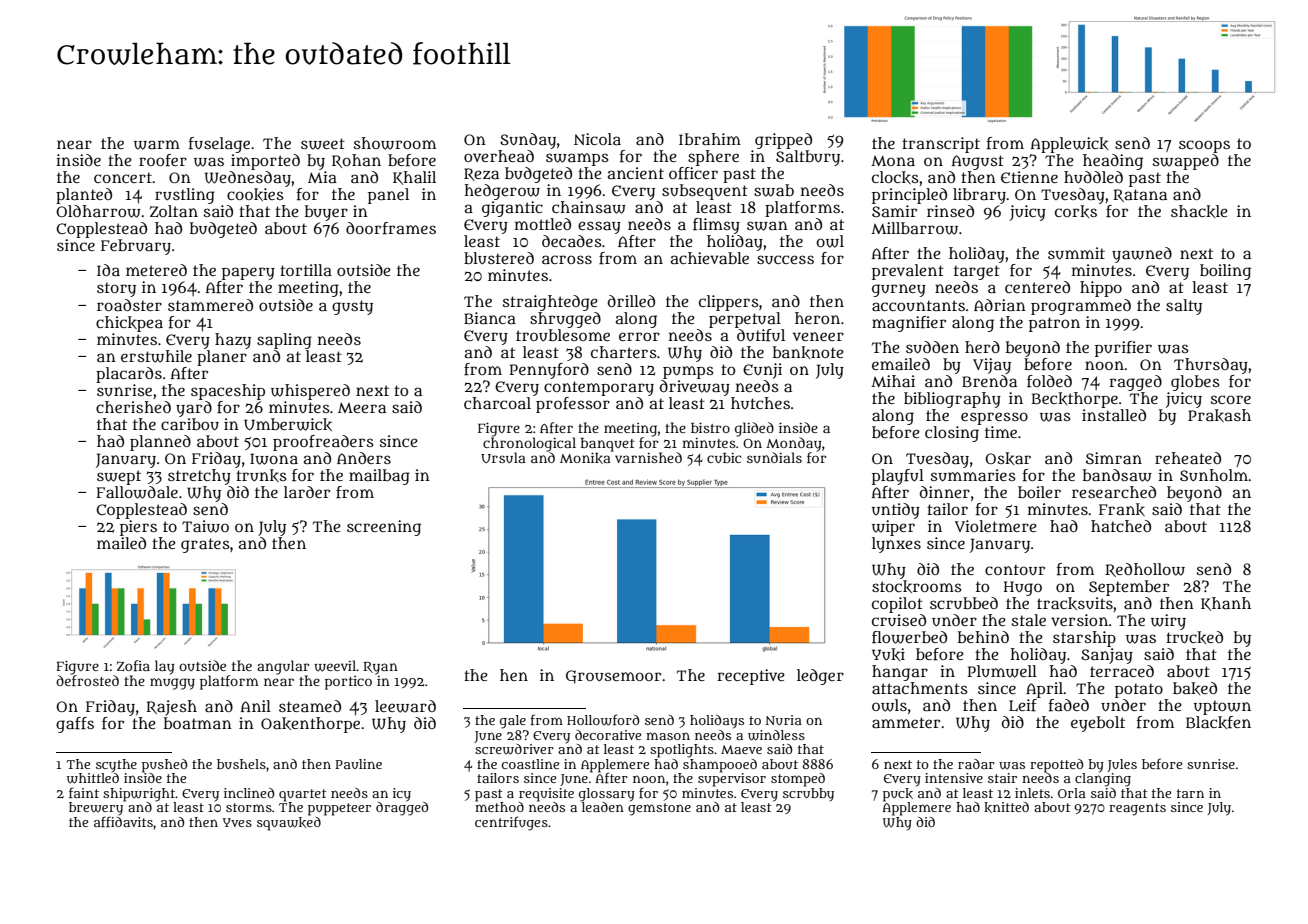 Image resolution: width=1308 pixels, height=924 pixels. Describe the element at coordinates (639, 336) in the page. I see `error` at that location.
